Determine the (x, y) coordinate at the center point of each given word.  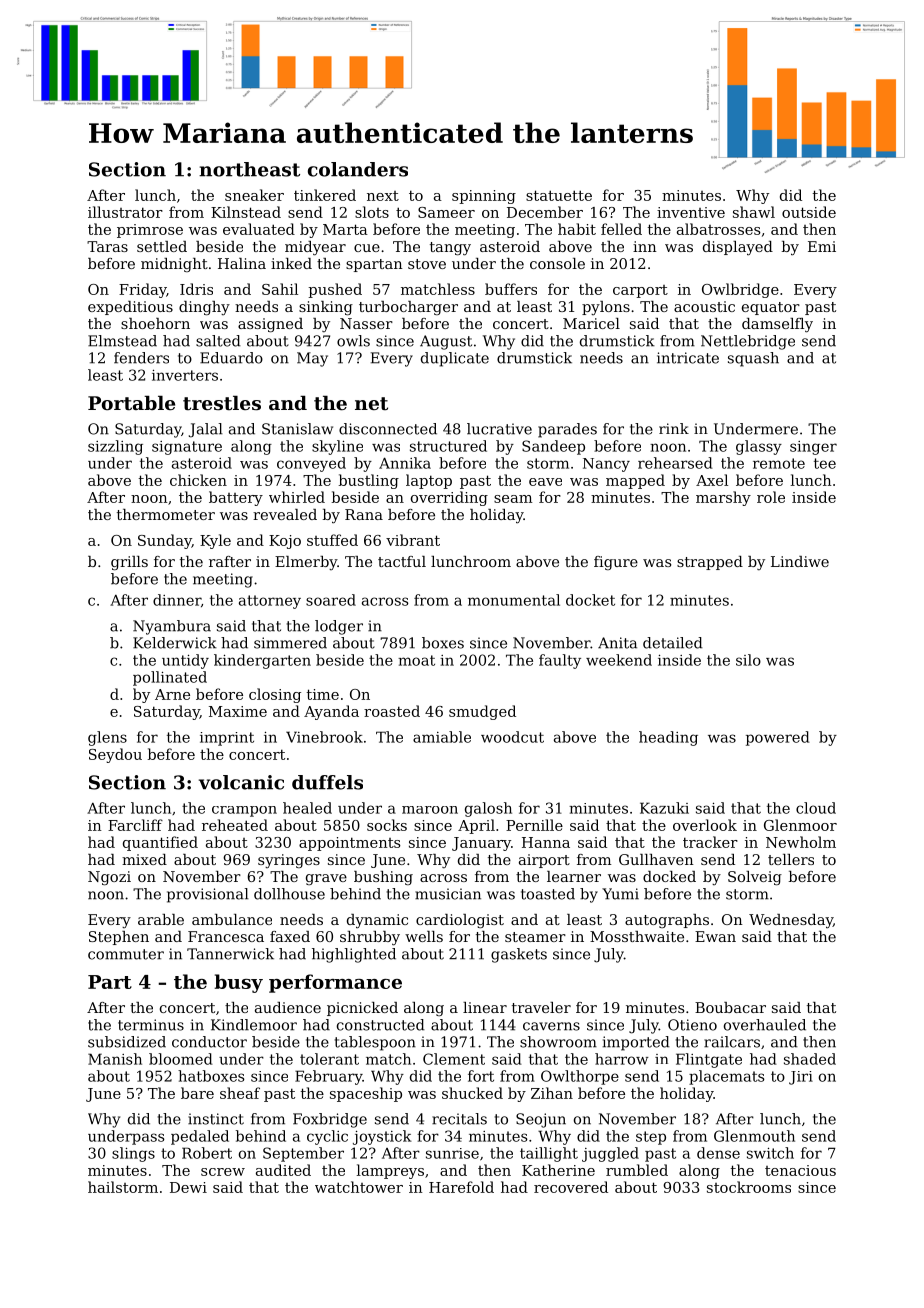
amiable (442, 737)
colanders (358, 169)
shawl (754, 212)
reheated (235, 825)
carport (640, 291)
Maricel (591, 323)
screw (223, 1172)
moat (416, 660)
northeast (249, 169)
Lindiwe (800, 561)
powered (778, 738)
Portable (131, 403)
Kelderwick (175, 643)
